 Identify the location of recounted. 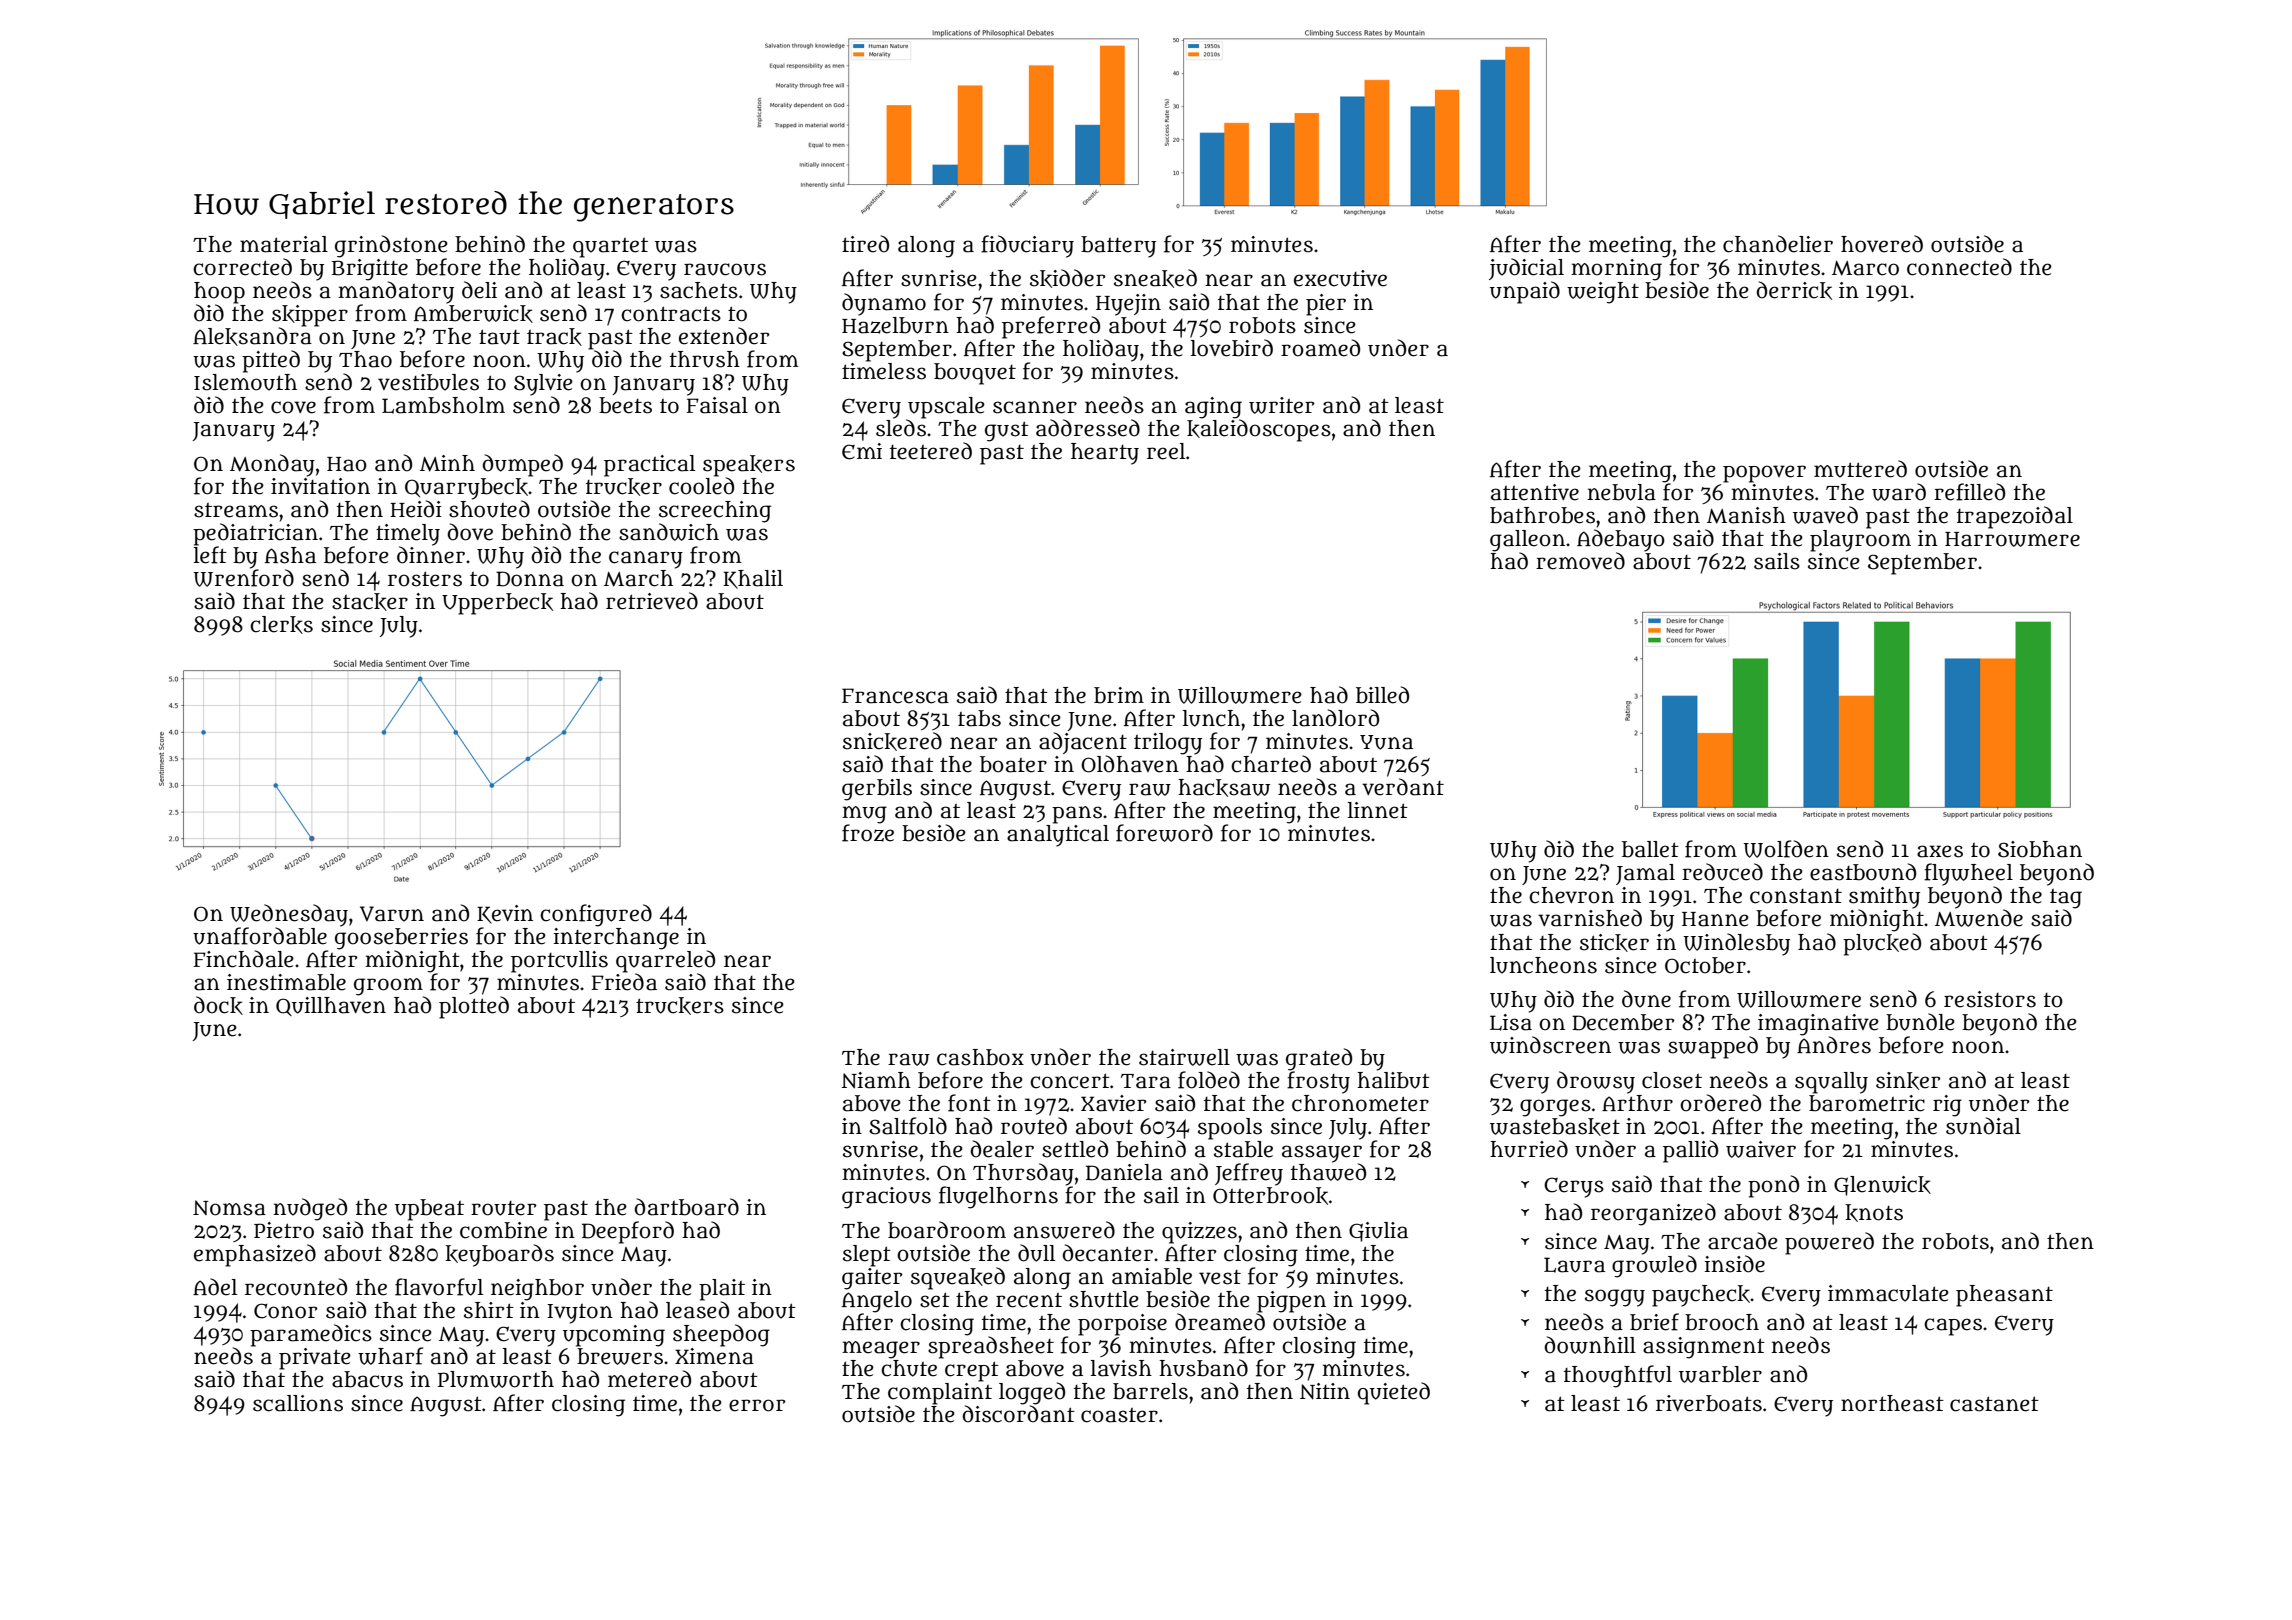
(296, 1287).
